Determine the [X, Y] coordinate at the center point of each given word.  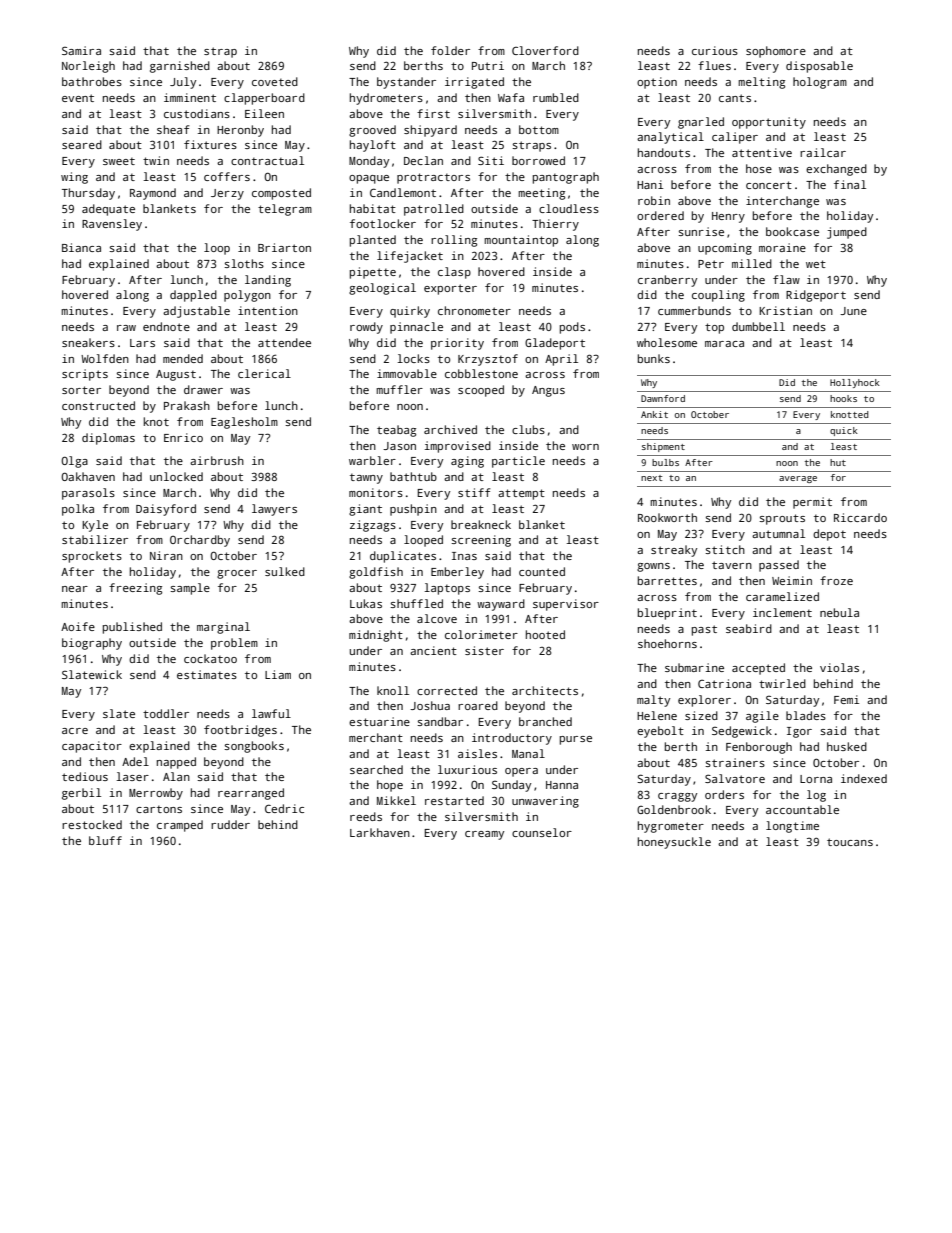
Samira [81, 50]
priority [457, 344]
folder [450, 50]
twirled [782, 683]
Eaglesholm [244, 423]
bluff [105, 840]
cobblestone [481, 373]
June [853, 311]
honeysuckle [674, 843]
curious [715, 50]
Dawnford [663, 398]
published [132, 628]
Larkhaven [380, 832]
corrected [447, 690]
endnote [166, 326]
